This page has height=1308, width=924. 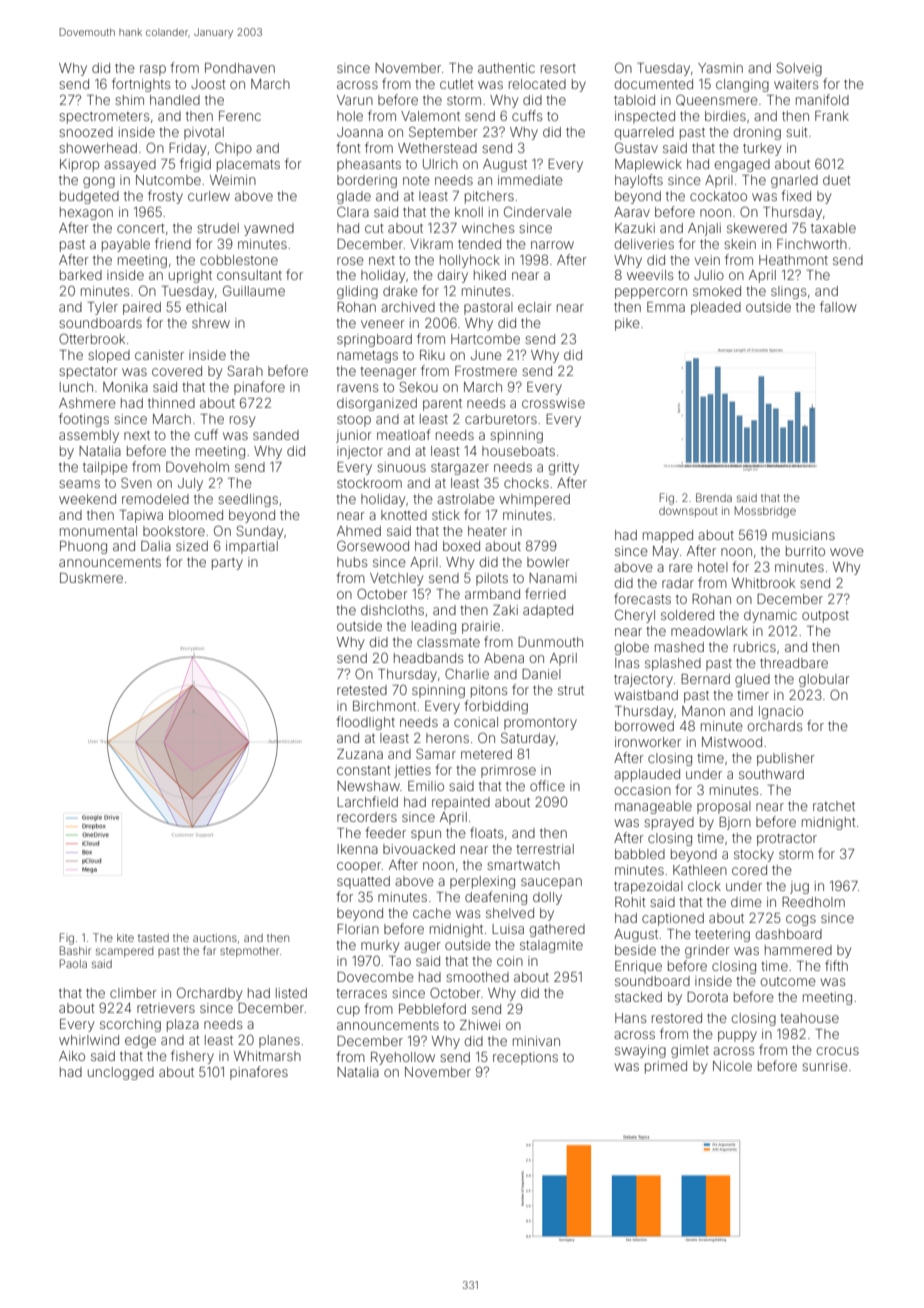 What do you see at coordinates (732, 1066) in the page?
I see `Nicole` at bounding box center [732, 1066].
